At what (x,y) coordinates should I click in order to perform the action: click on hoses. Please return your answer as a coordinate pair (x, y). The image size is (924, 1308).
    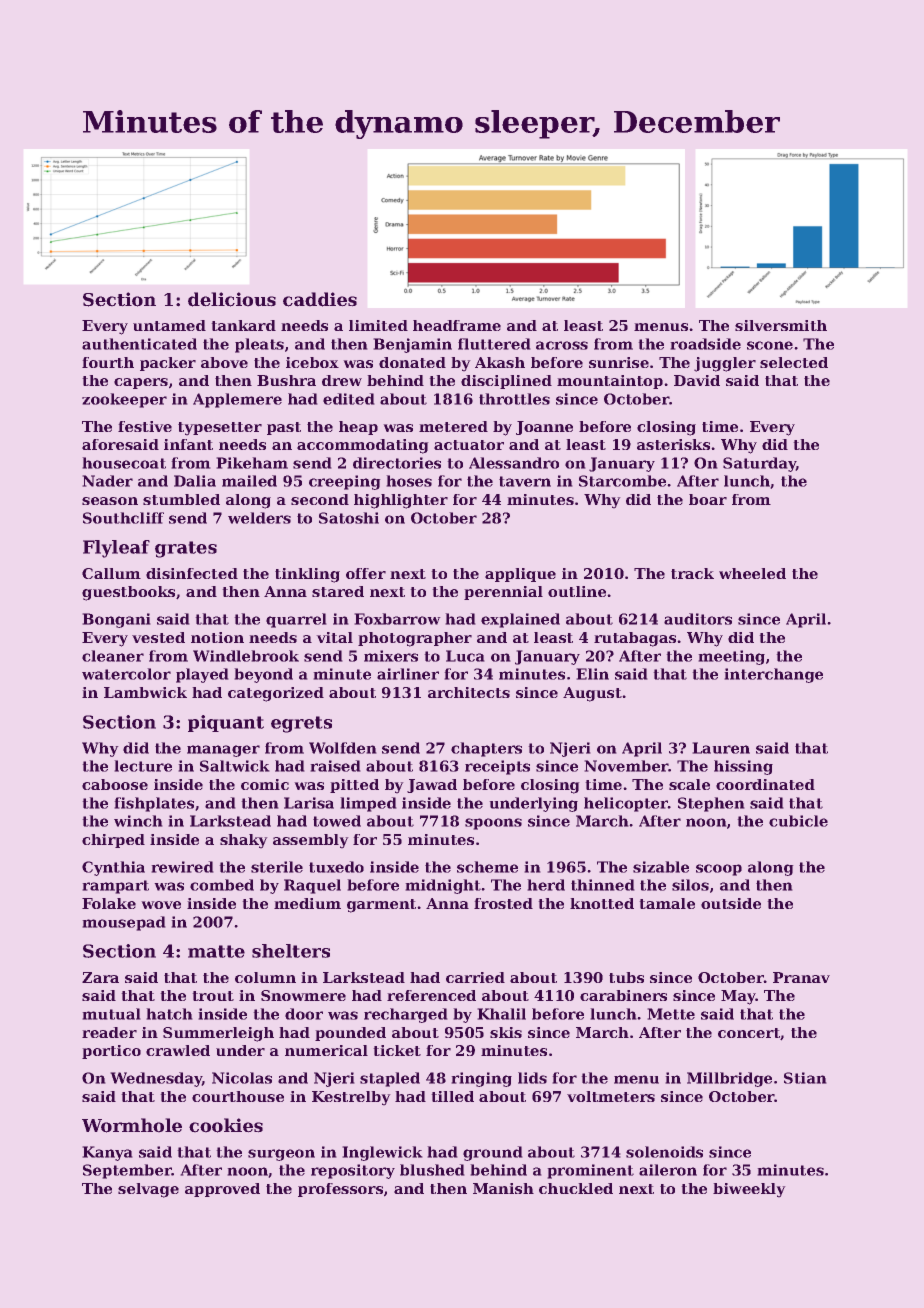
    Looking at the image, I should click on (409, 481).
